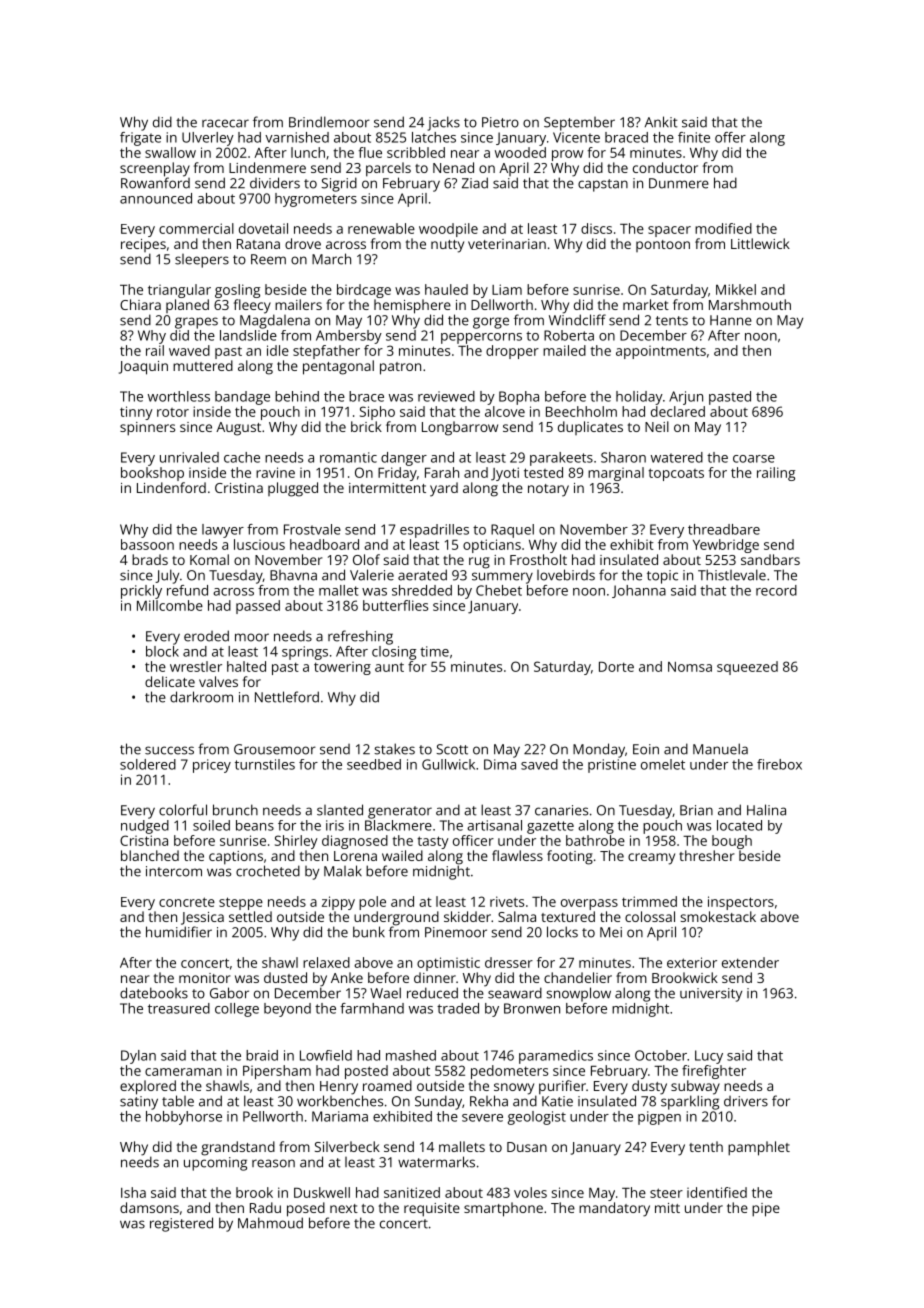 The width and height of the page is (924, 1308). What do you see at coordinates (661, 352) in the page?
I see `appointments` at bounding box center [661, 352].
